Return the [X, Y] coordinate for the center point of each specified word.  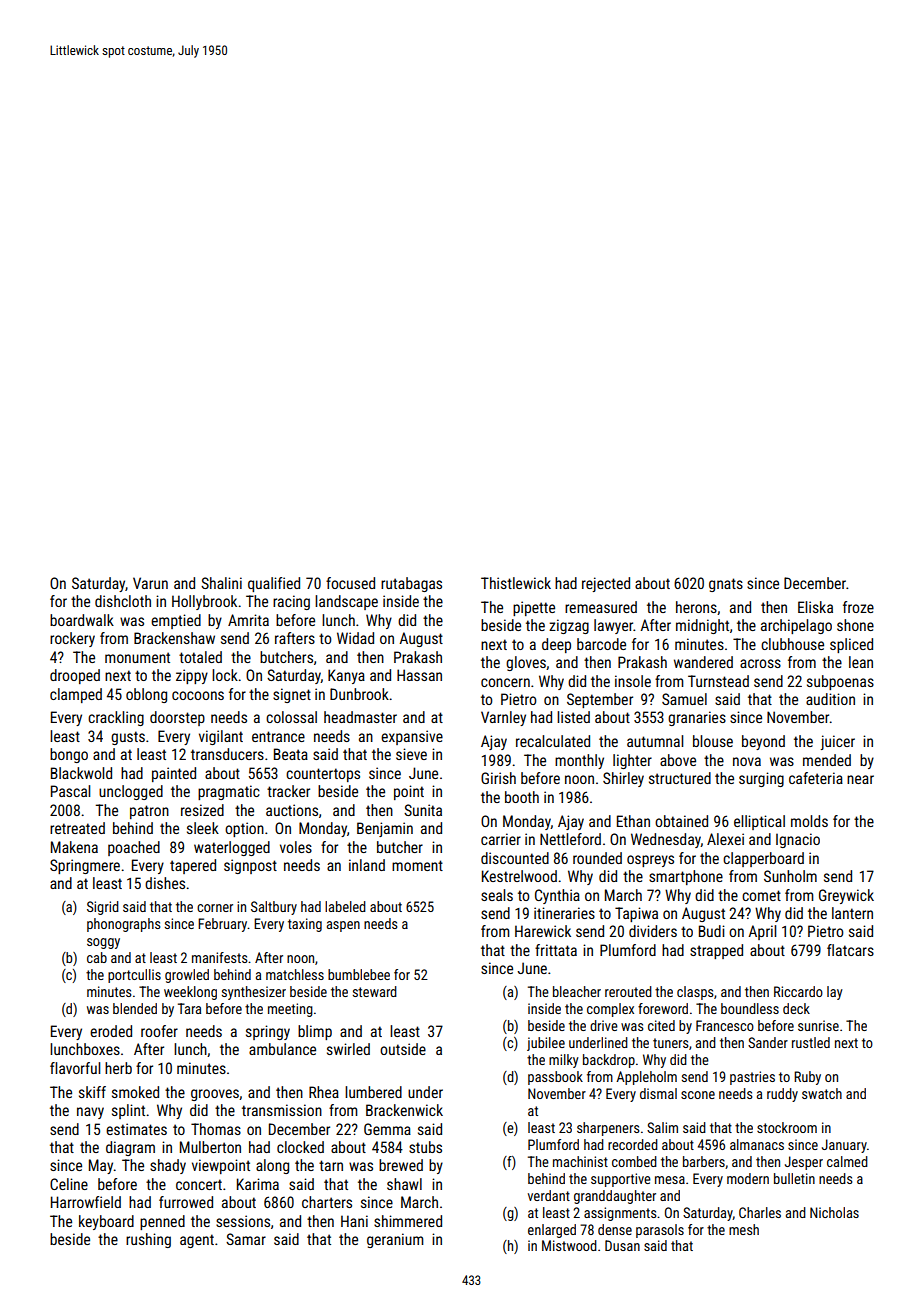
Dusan [622, 1245]
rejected [606, 584]
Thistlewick [516, 583]
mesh [744, 1229]
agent [197, 1241]
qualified [274, 584]
